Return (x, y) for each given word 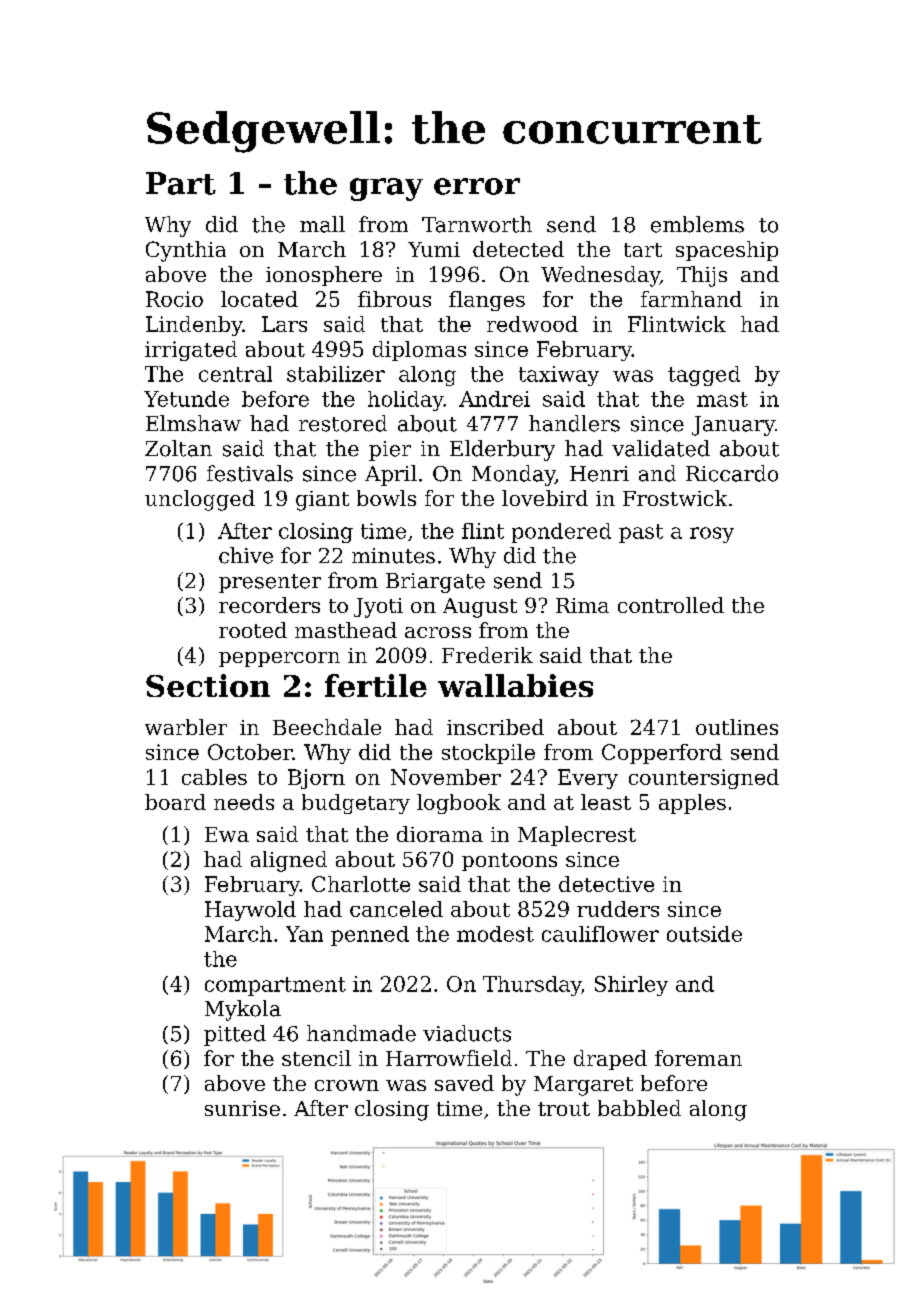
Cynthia (186, 251)
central (235, 374)
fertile (376, 685)
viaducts (467, 1033)
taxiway (559, 376)
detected (518, 249)
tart (643, 250)
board (175, 802)
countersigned (704, 779)
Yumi (434, 249)
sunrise (242, 1108)
